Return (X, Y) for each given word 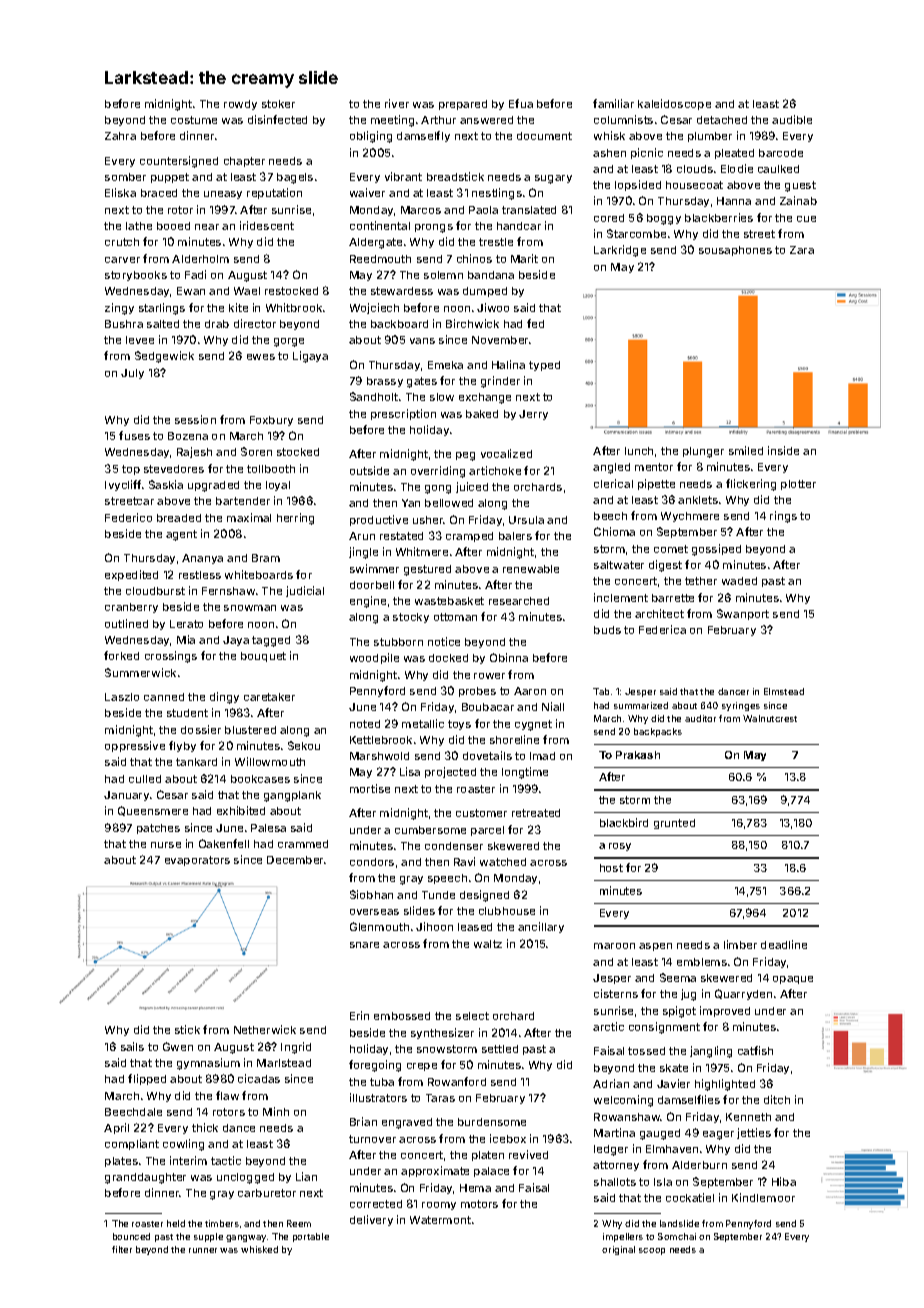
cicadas (259, 1078)
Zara (802, 250)
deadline (784, 944)
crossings (171, 657)
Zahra (120, 136)
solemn (443, 275)
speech (447, 879)
